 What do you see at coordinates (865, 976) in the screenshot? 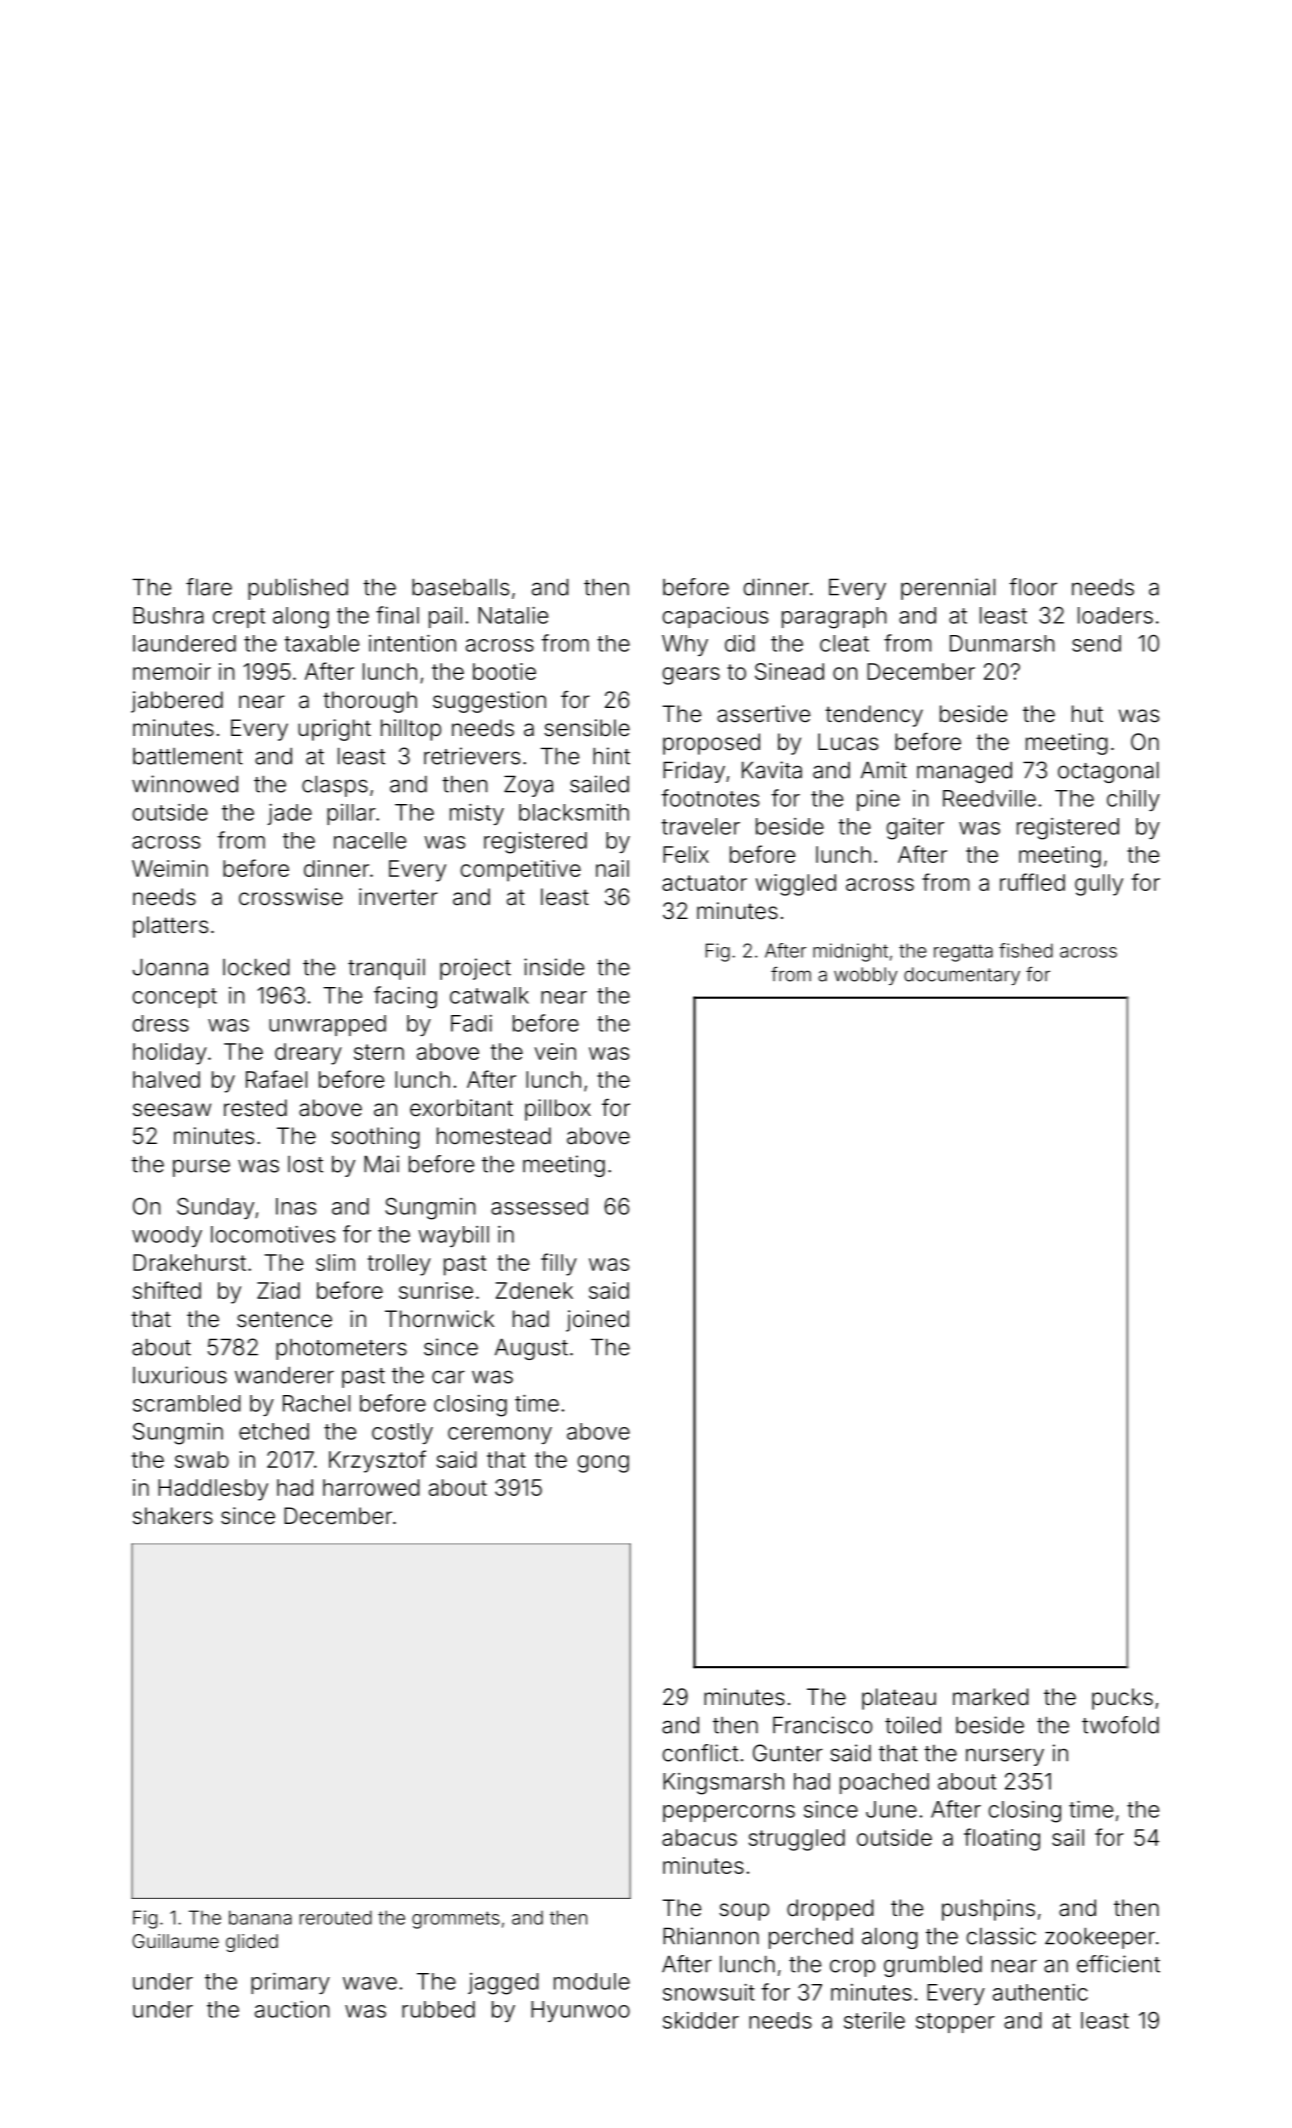
I see `wobbly` at bounding box center [865, 976].
